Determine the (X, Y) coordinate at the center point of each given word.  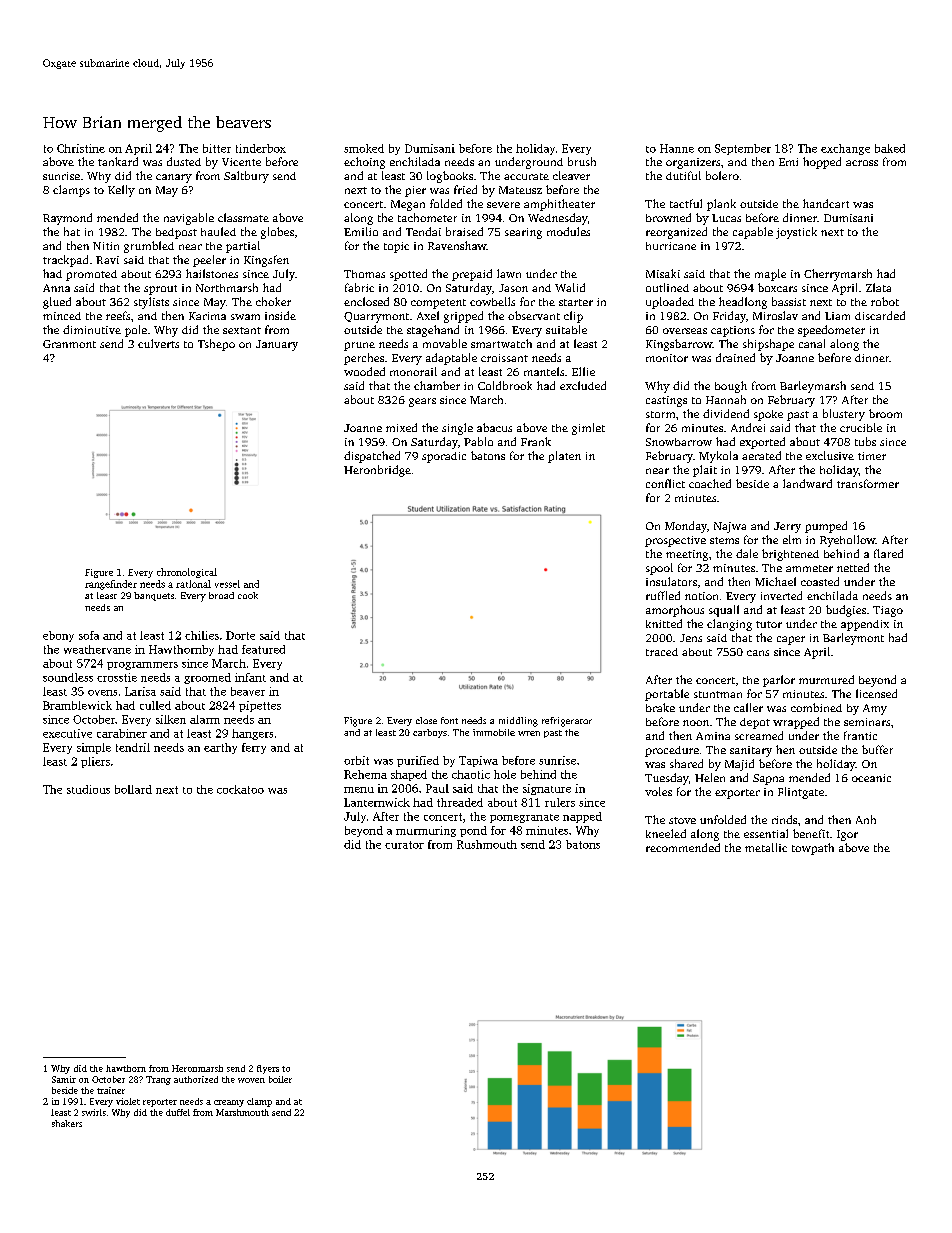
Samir (64, 1079)
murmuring (426, 831)
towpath (813, 849)
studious (88, 789)
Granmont (69, 344)
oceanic (871, 778)
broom (885, 413)
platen (564, 457)
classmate (243, 217)
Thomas (364, 274)
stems (724, 540)
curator (404, 845)
